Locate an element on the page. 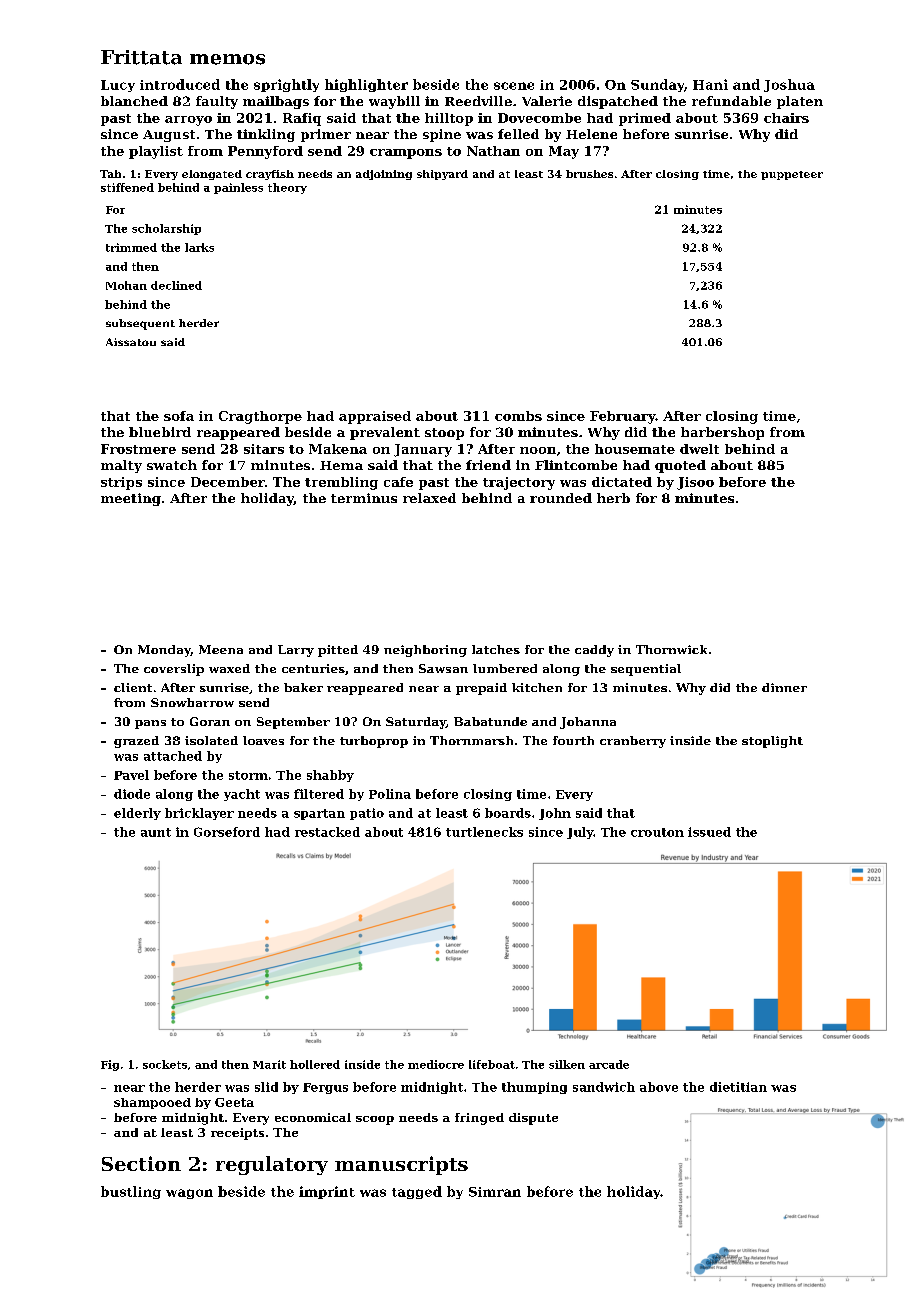 Image resolution: width=924 pixels, height=1308 pixels. Simran is located at coordinates (495, 1192).
